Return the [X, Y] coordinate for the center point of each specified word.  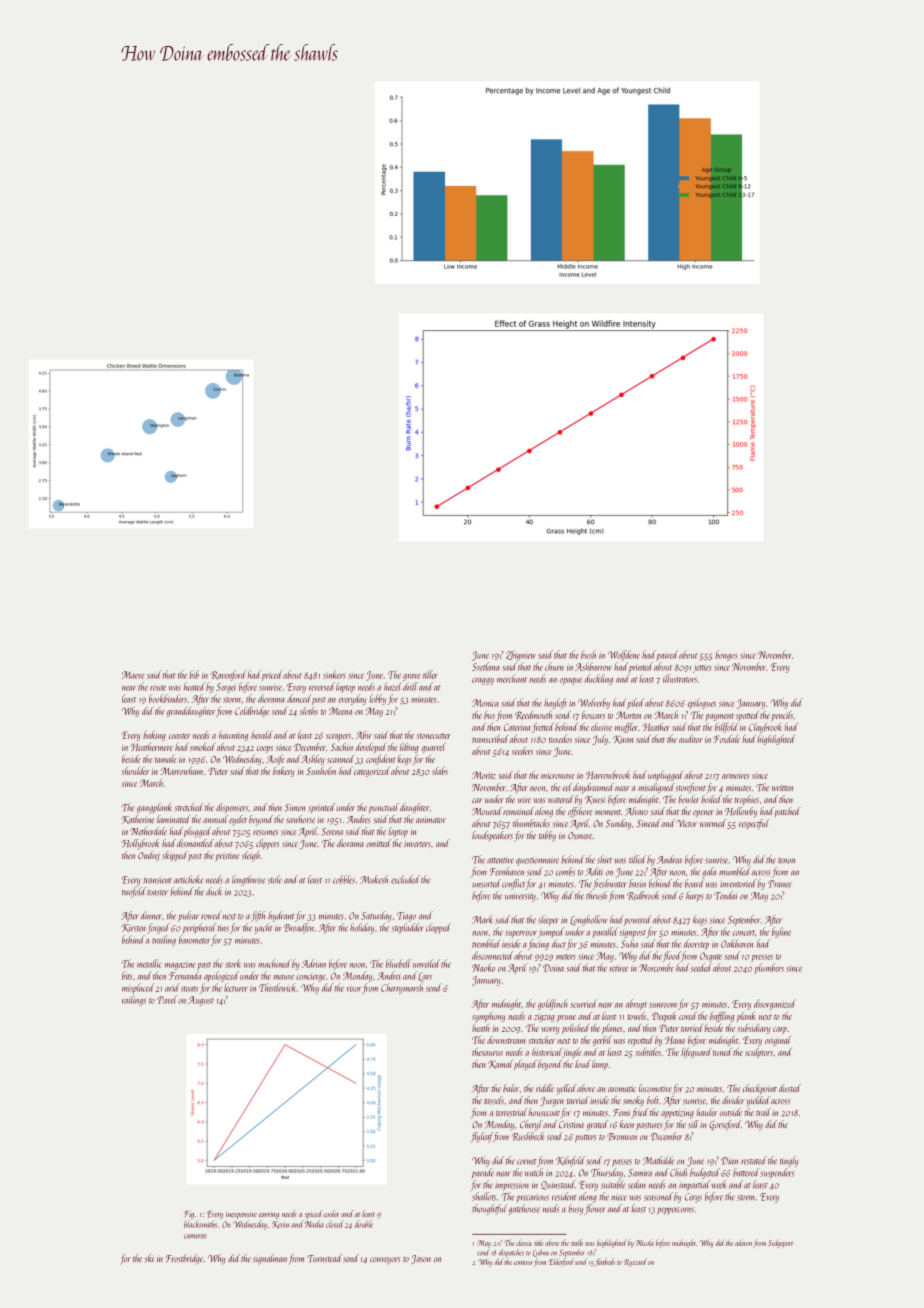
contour [523, 1263]
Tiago [406, 917]
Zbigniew [521, 655]
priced [272, 675]
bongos [727, 655]
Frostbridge [184, 1259]
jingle [572, 1053]
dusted [790, 1088]
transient [157, 881]
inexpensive [241, 1215]
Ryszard [635, 1262]
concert [744, 933]
